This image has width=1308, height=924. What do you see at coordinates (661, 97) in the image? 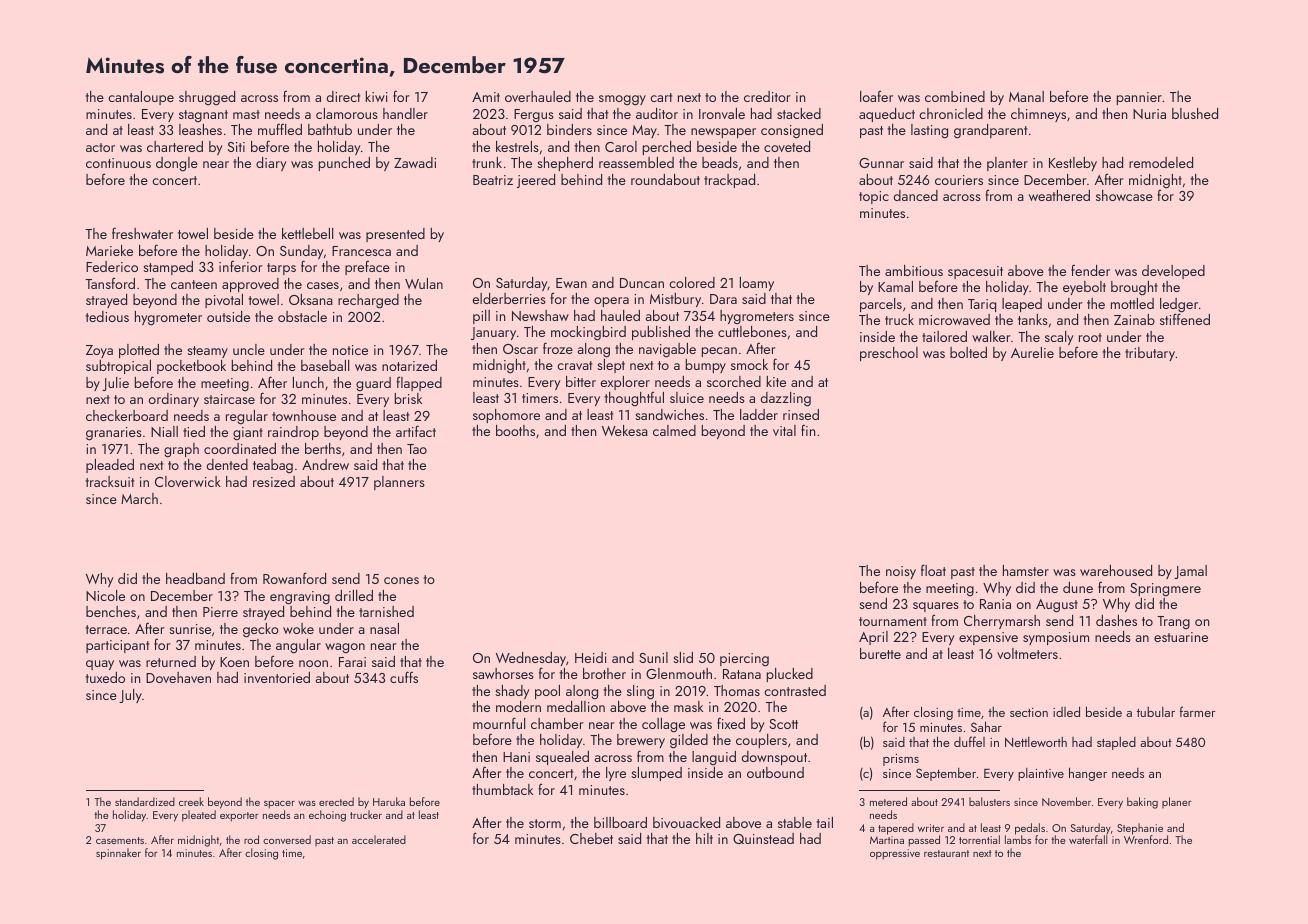
I see `cart` at bounding box center [661, 97].
